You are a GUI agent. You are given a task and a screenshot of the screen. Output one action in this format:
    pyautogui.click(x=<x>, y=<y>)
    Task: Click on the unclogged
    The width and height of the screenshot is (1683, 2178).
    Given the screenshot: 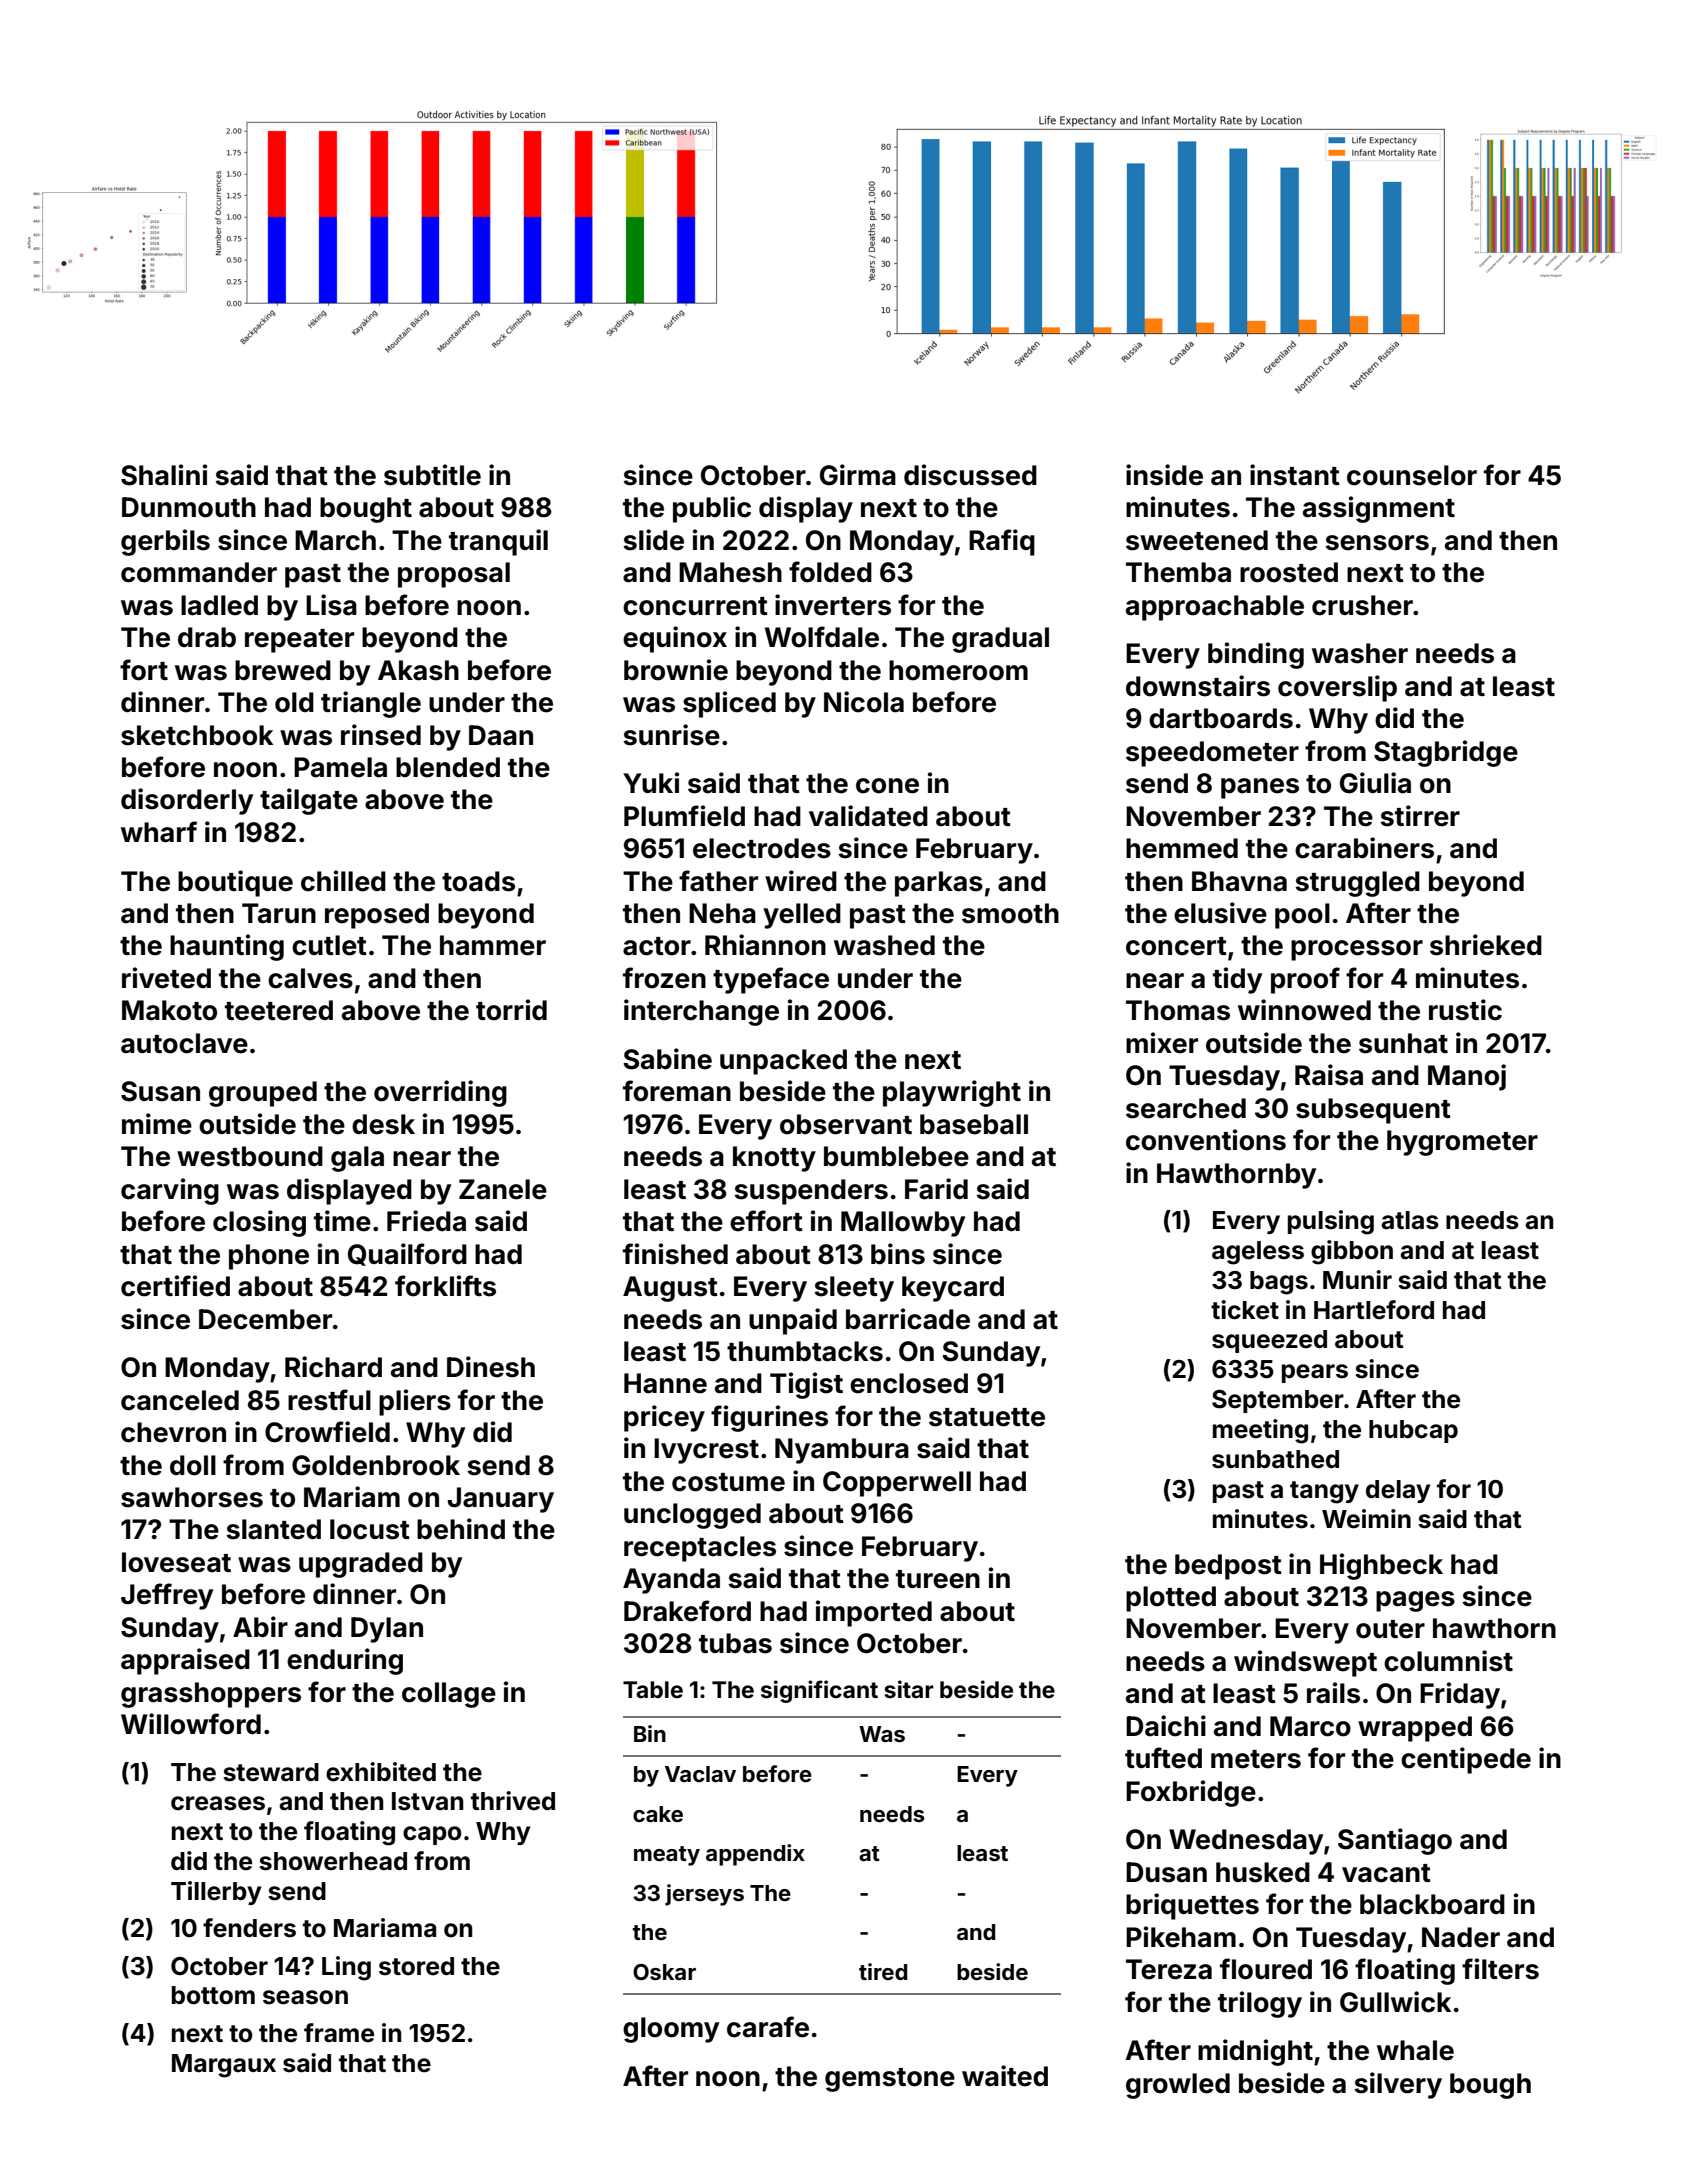 What is the action you would take?
    pyautogui.click(x=692, y=1516)
